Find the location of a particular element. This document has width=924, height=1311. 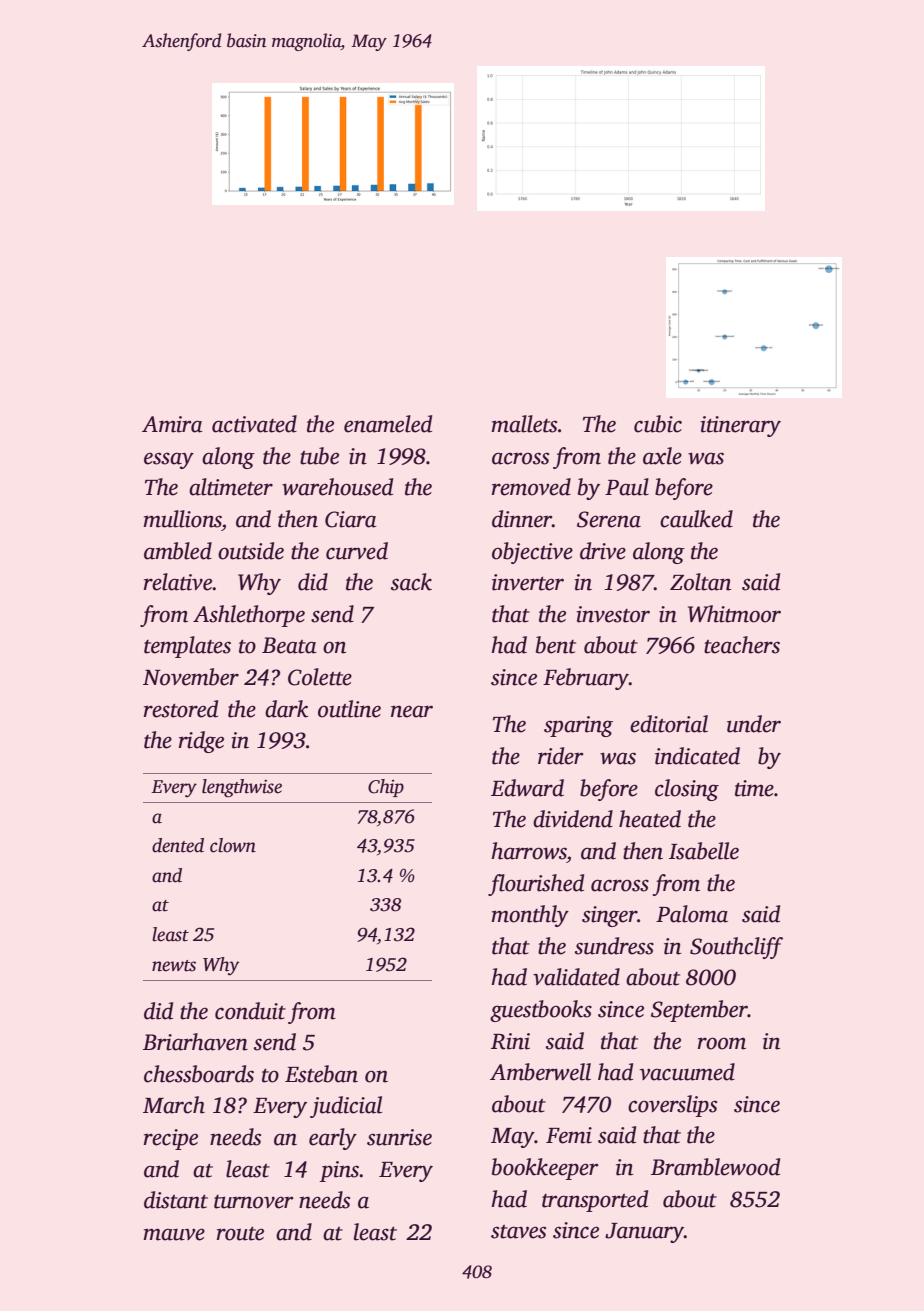

validated is located at coordinates (576, 977).
